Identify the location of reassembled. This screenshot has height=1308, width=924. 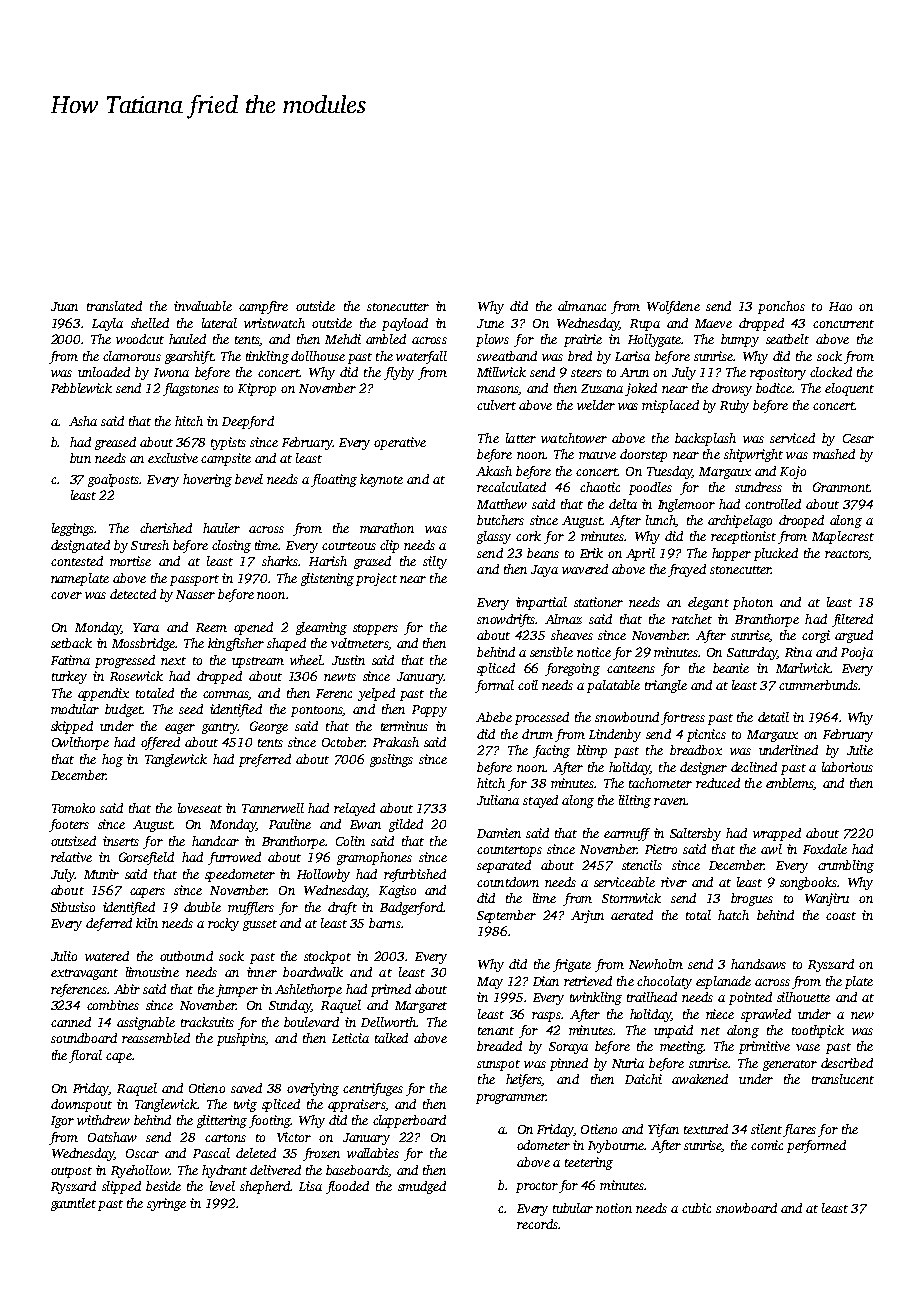
(156, 1038).
